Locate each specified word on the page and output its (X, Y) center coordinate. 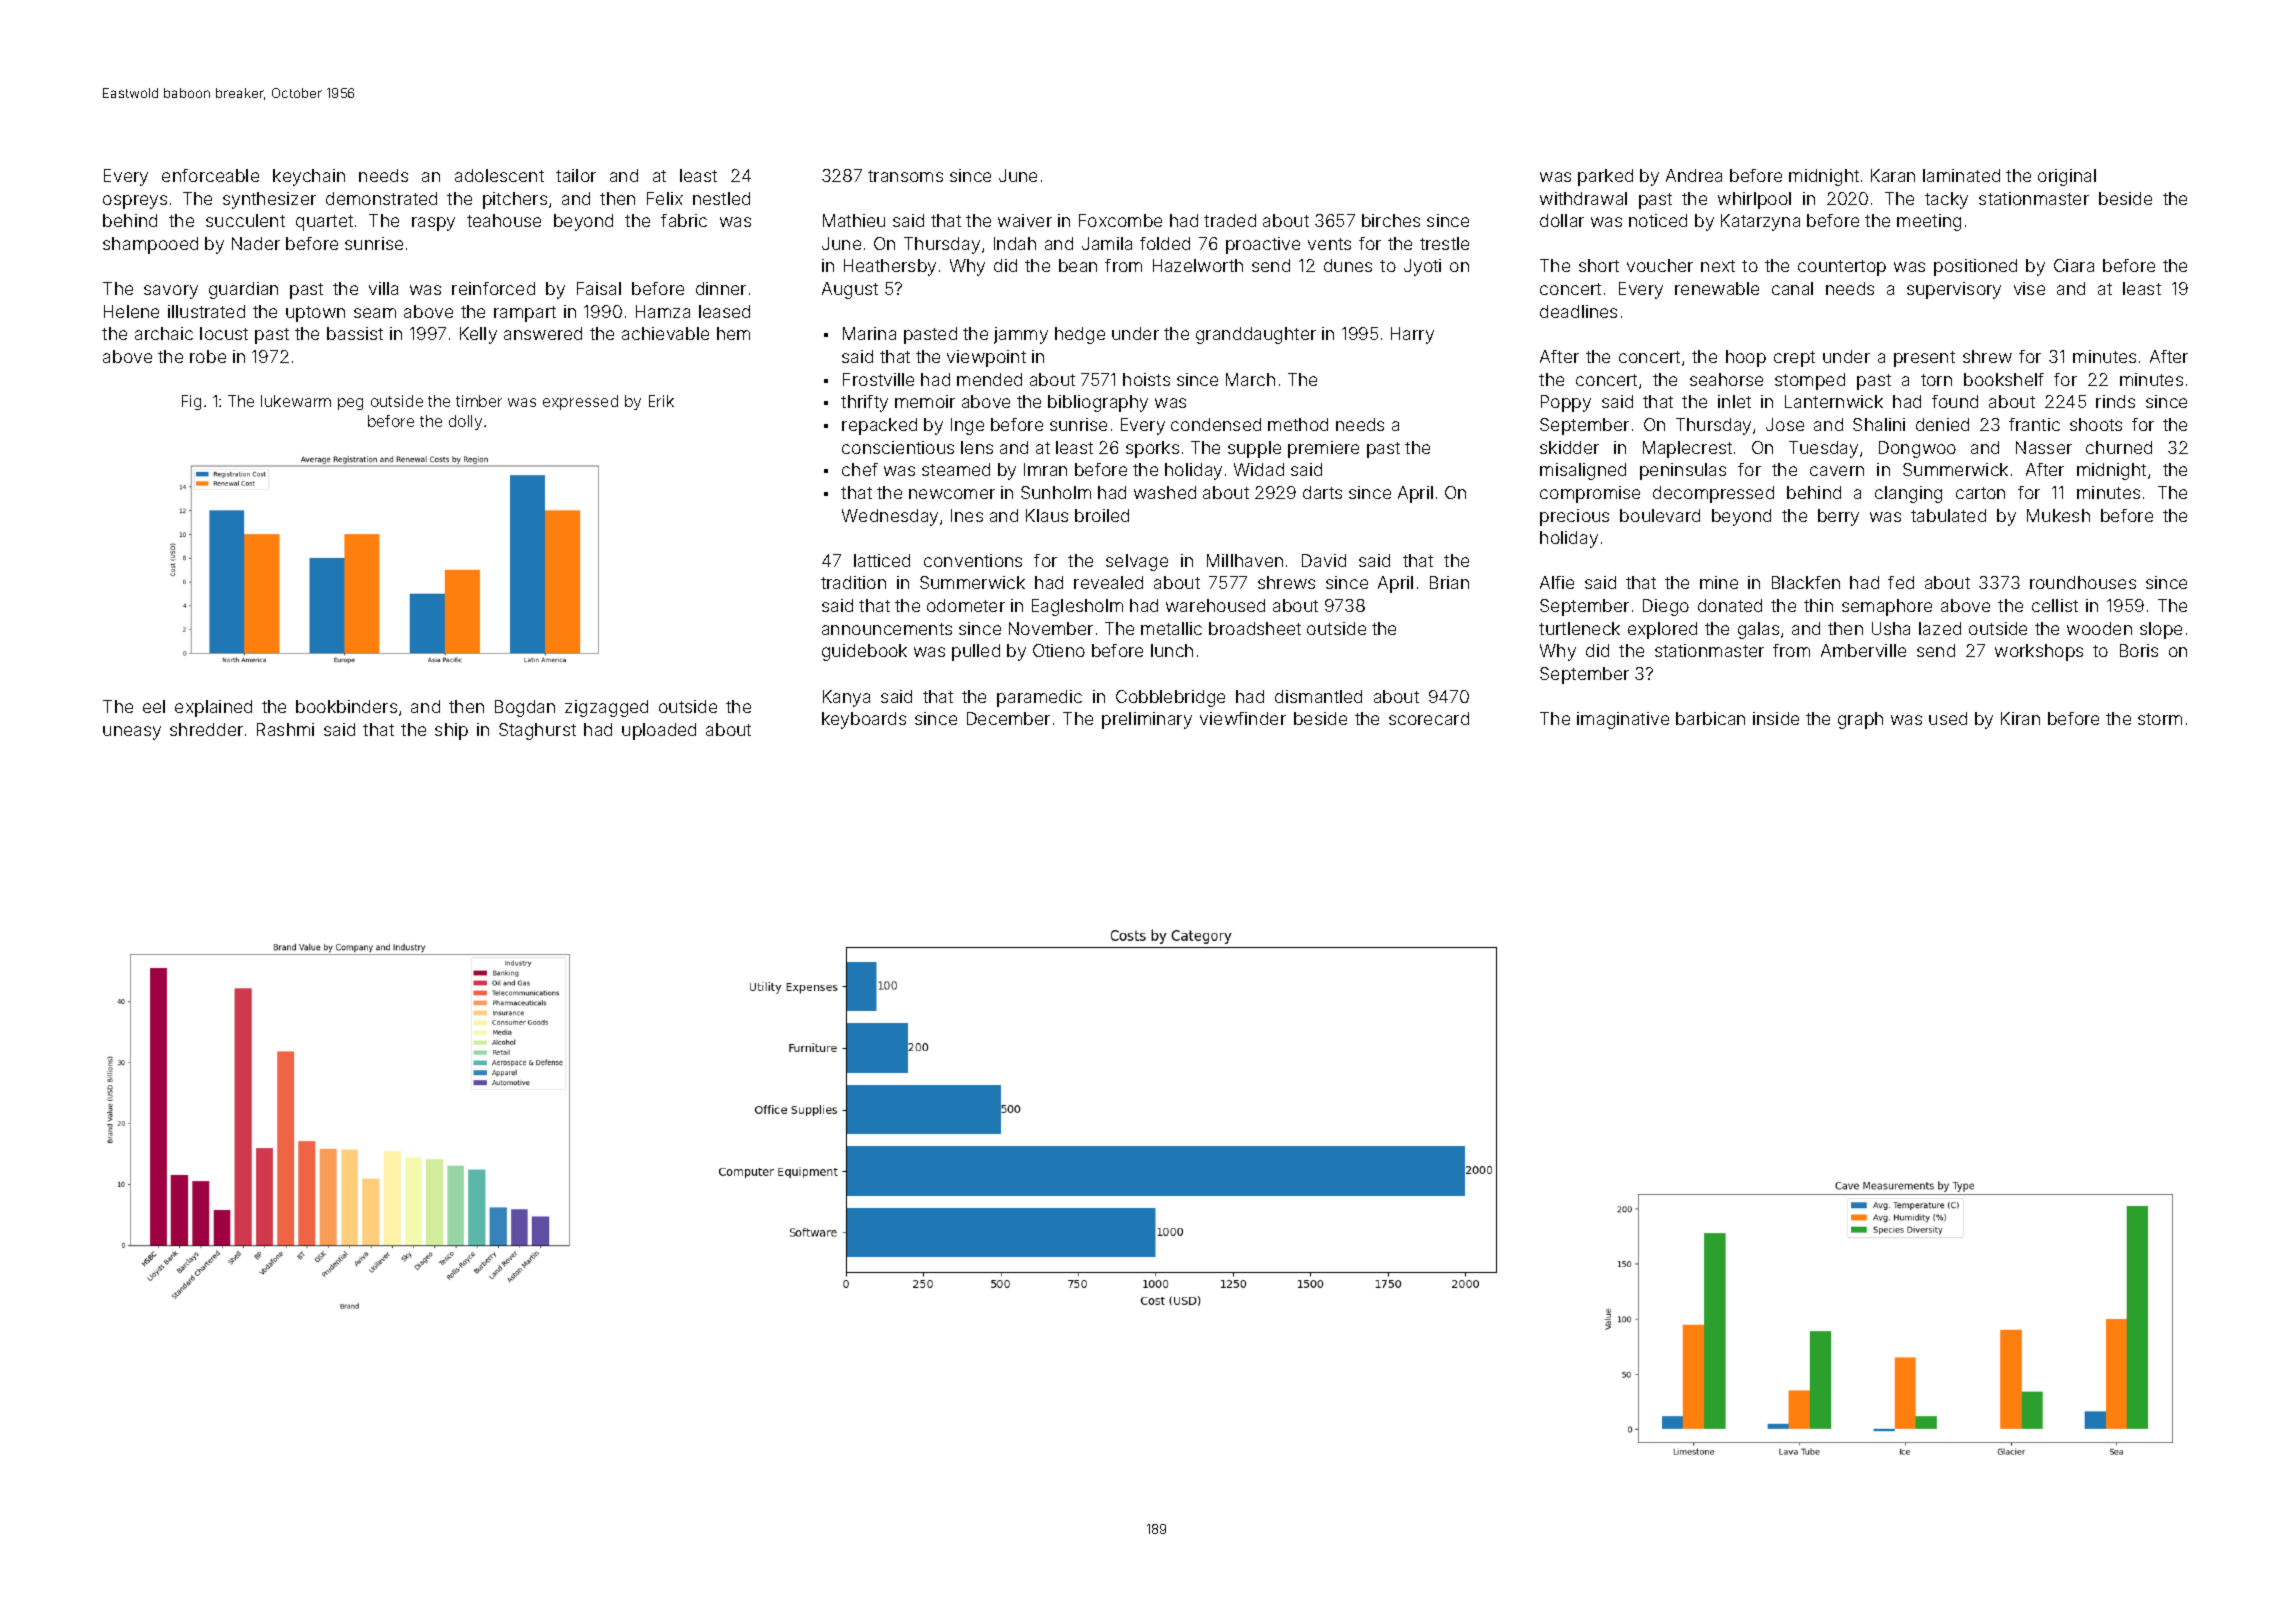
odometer (966, 605)
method (1298, 424)
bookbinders (346, 706)
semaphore (1887, 607)
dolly (465, 422)
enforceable (210, 175)
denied (1942, 424)
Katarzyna (1760, 222)
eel (154, 706)
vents (1329, 244)
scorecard (1429, 718)
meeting (1929, 222)
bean (1078, 265)
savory (171, 292)
